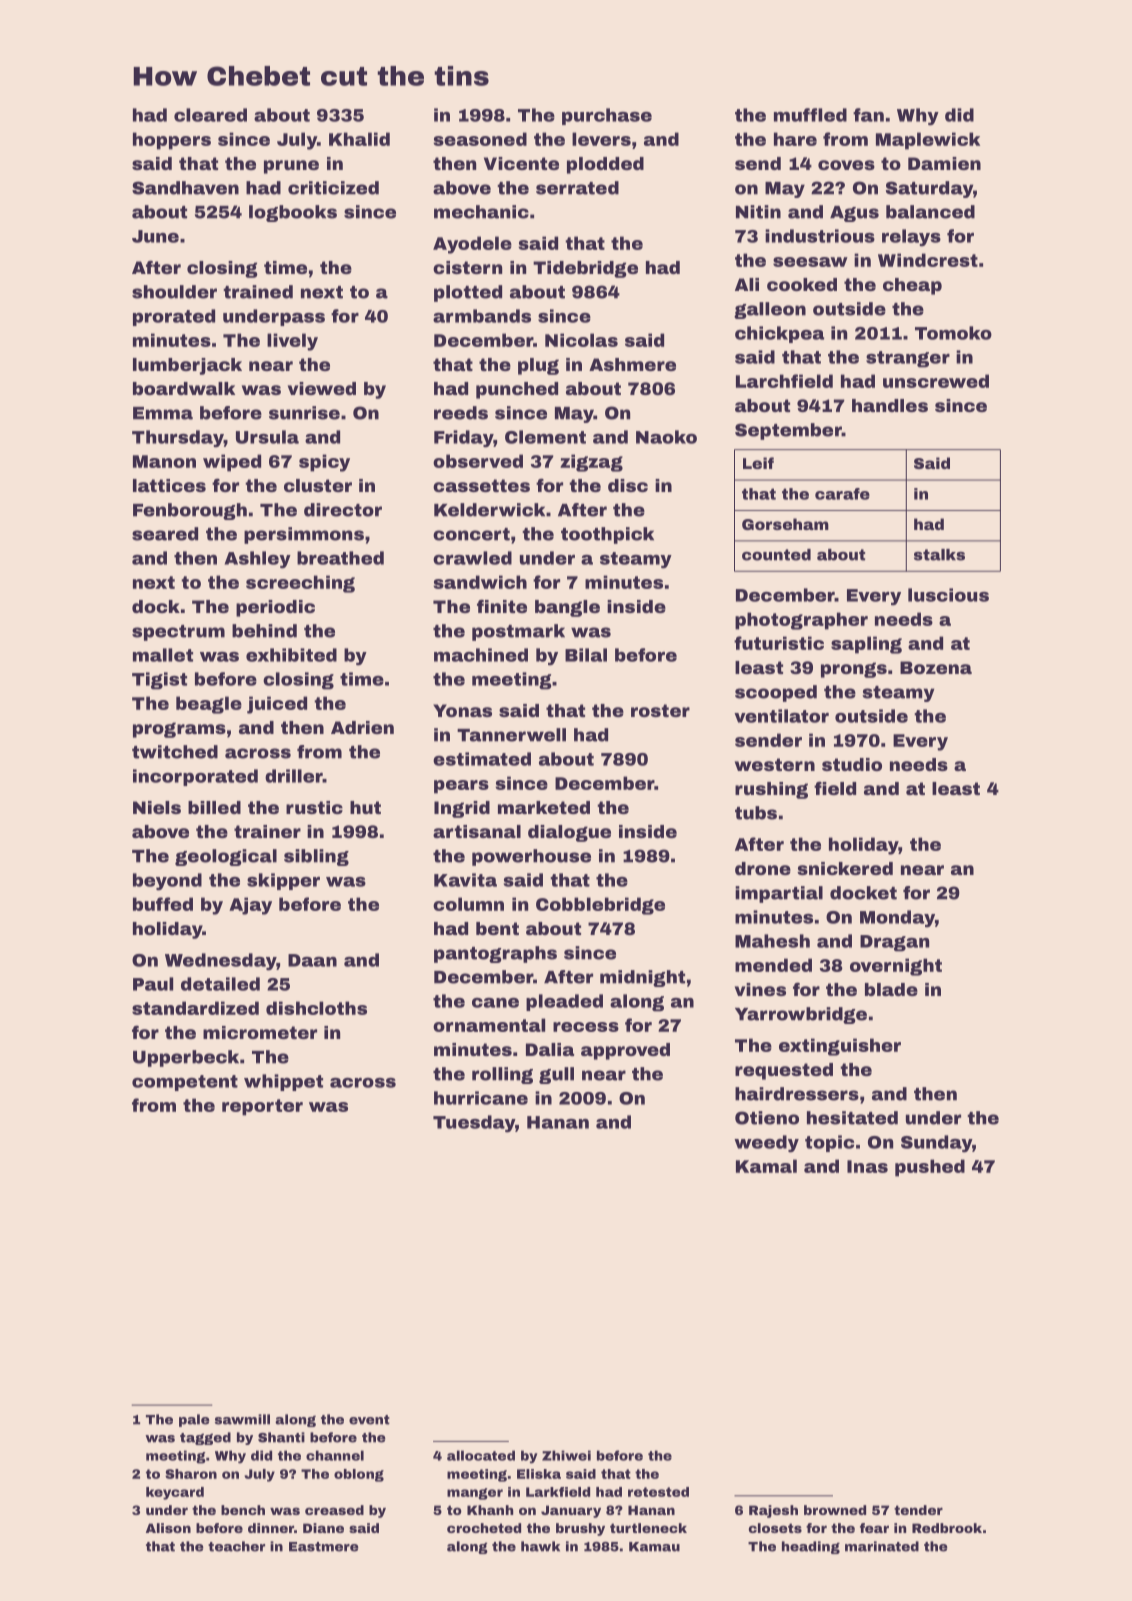 Image resolution: width=1132 pixels, height=1601 pixels. What do you see at coordinates (766, 1166) in the image?
I see `Kamal` at bounding box center [766, 1166].
